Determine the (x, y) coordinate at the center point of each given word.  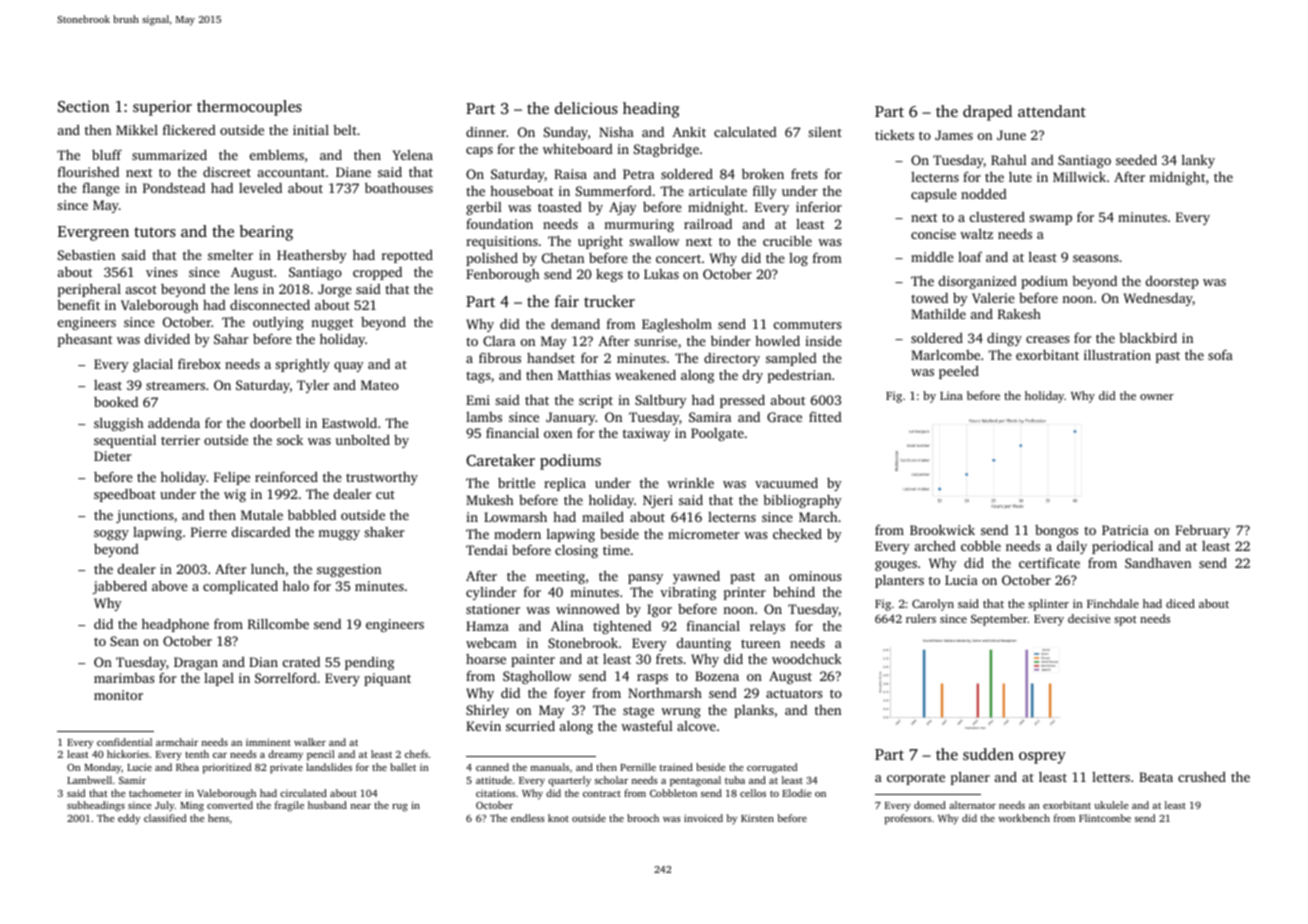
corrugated (772, 768)
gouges (896, 566)
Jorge (335, 290)
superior (162, 108)
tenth (197, 754)
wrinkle (690, 482)
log (798, 259)
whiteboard (578, 149)
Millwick (1079, 177)
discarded (261, 532)
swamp (1050, 220)
